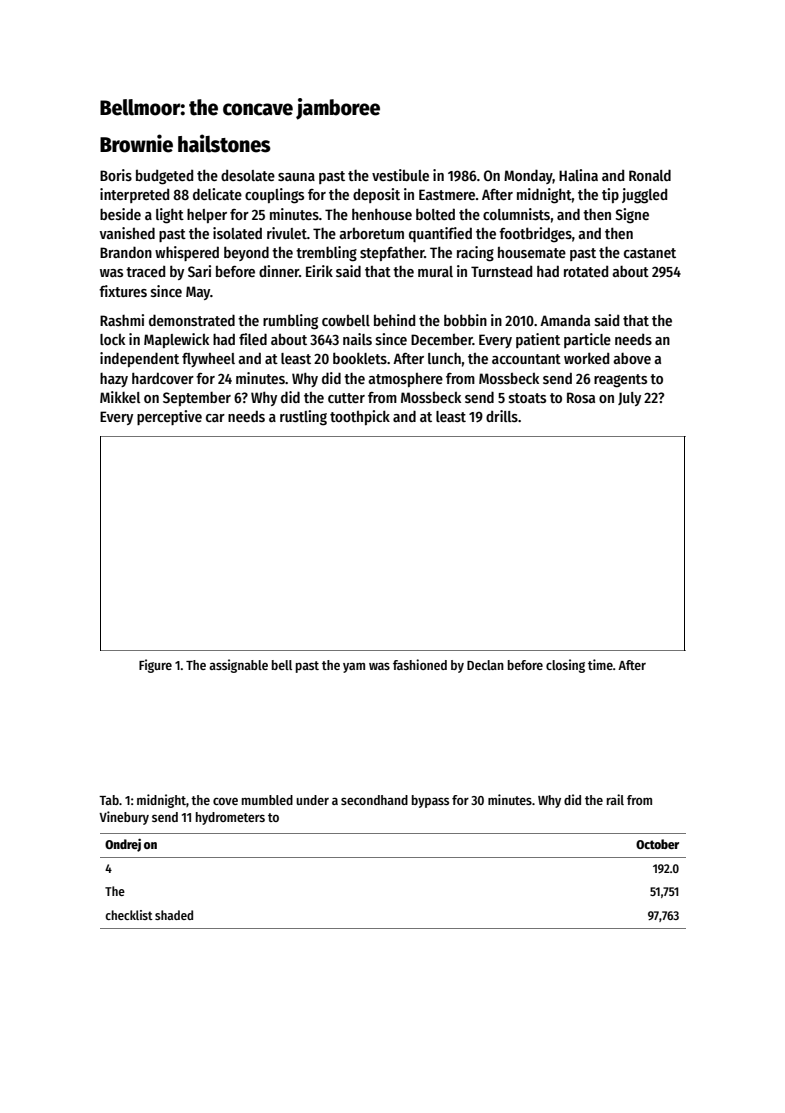  Describe the element at coordinates (400, 175) in the screenshot. I see `vestibule` at that location.
